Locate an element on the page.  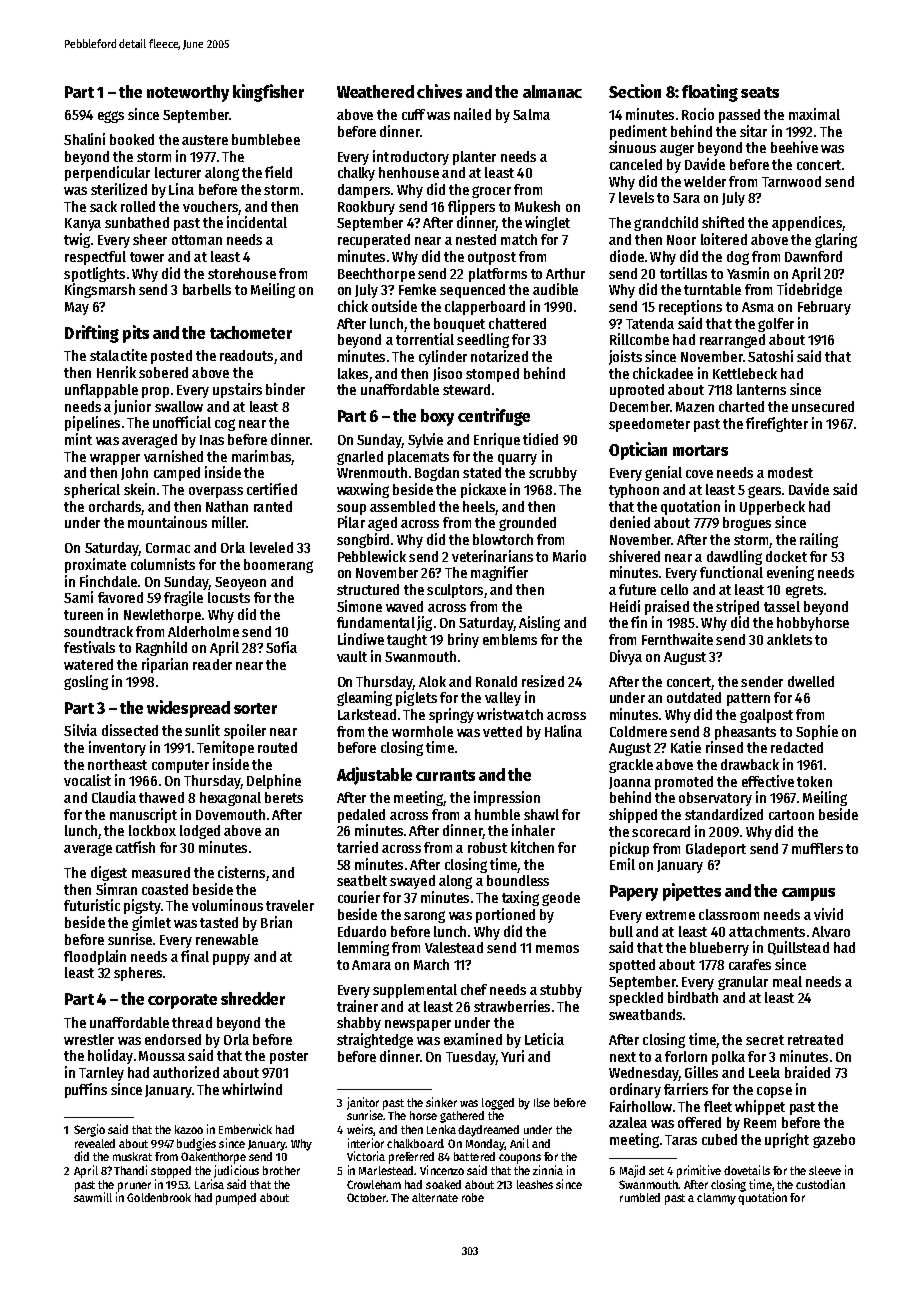
tachometer is located at coordinates (251, 332).
